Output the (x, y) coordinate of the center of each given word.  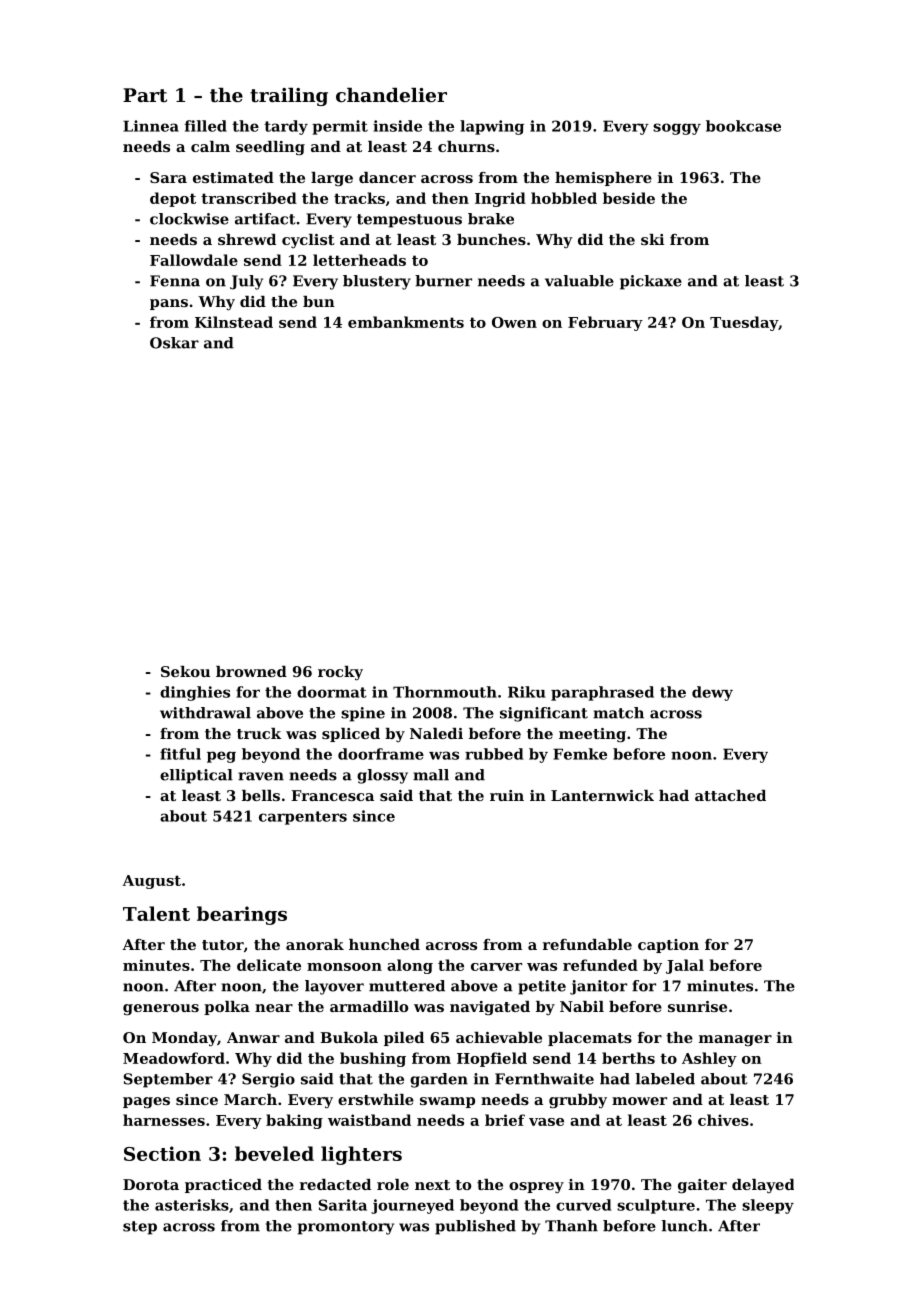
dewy (712, 693)
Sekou (185, 671)
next (432, 1185)
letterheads (359, 260)
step (140, 1228)
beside (629, 198)
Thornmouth (445, 692)
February (605, 323)
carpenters (303, 818)
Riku (526, 692)
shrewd (247, 239)
